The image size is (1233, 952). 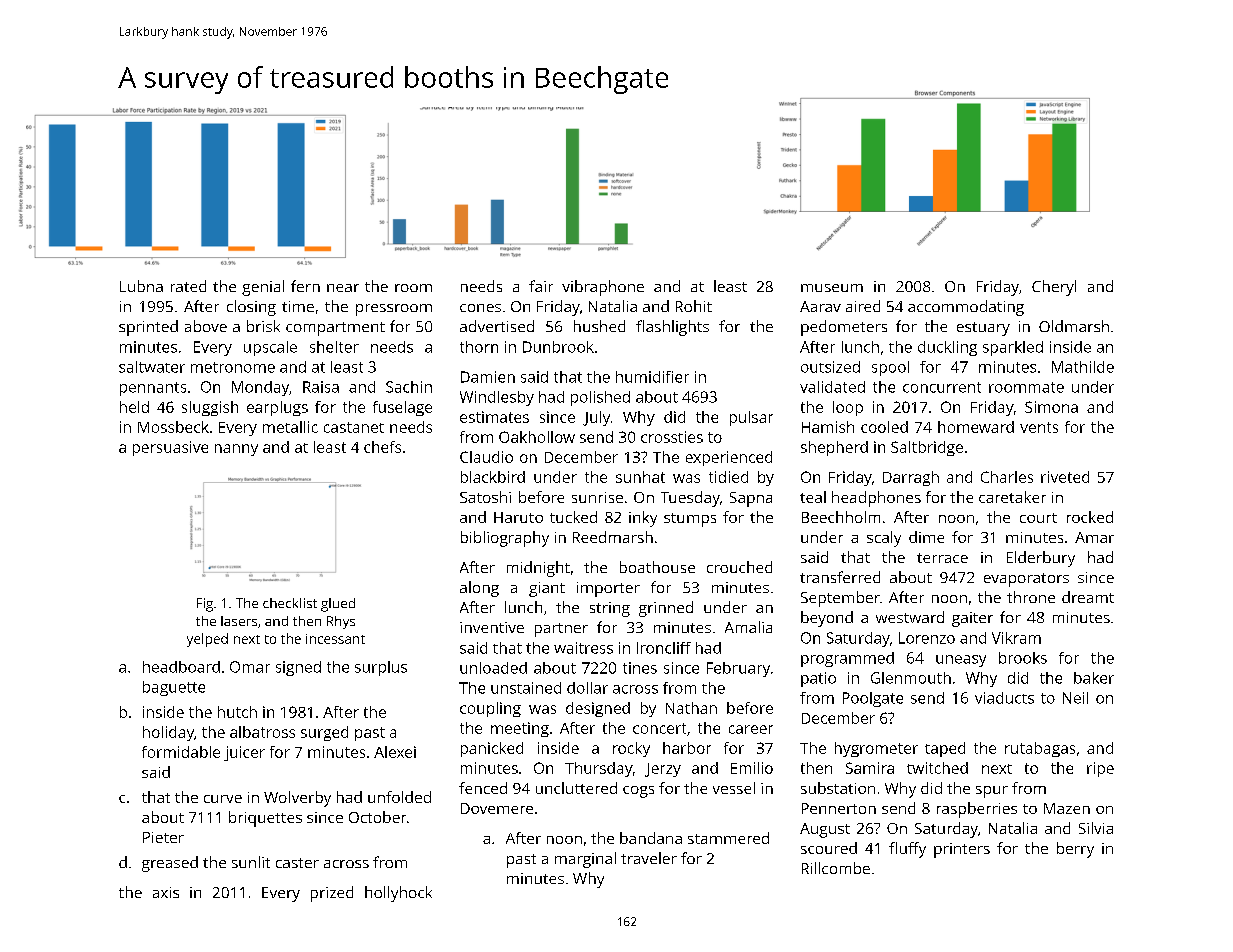 I want to click on ripe, so click(x=1100, y=769).
